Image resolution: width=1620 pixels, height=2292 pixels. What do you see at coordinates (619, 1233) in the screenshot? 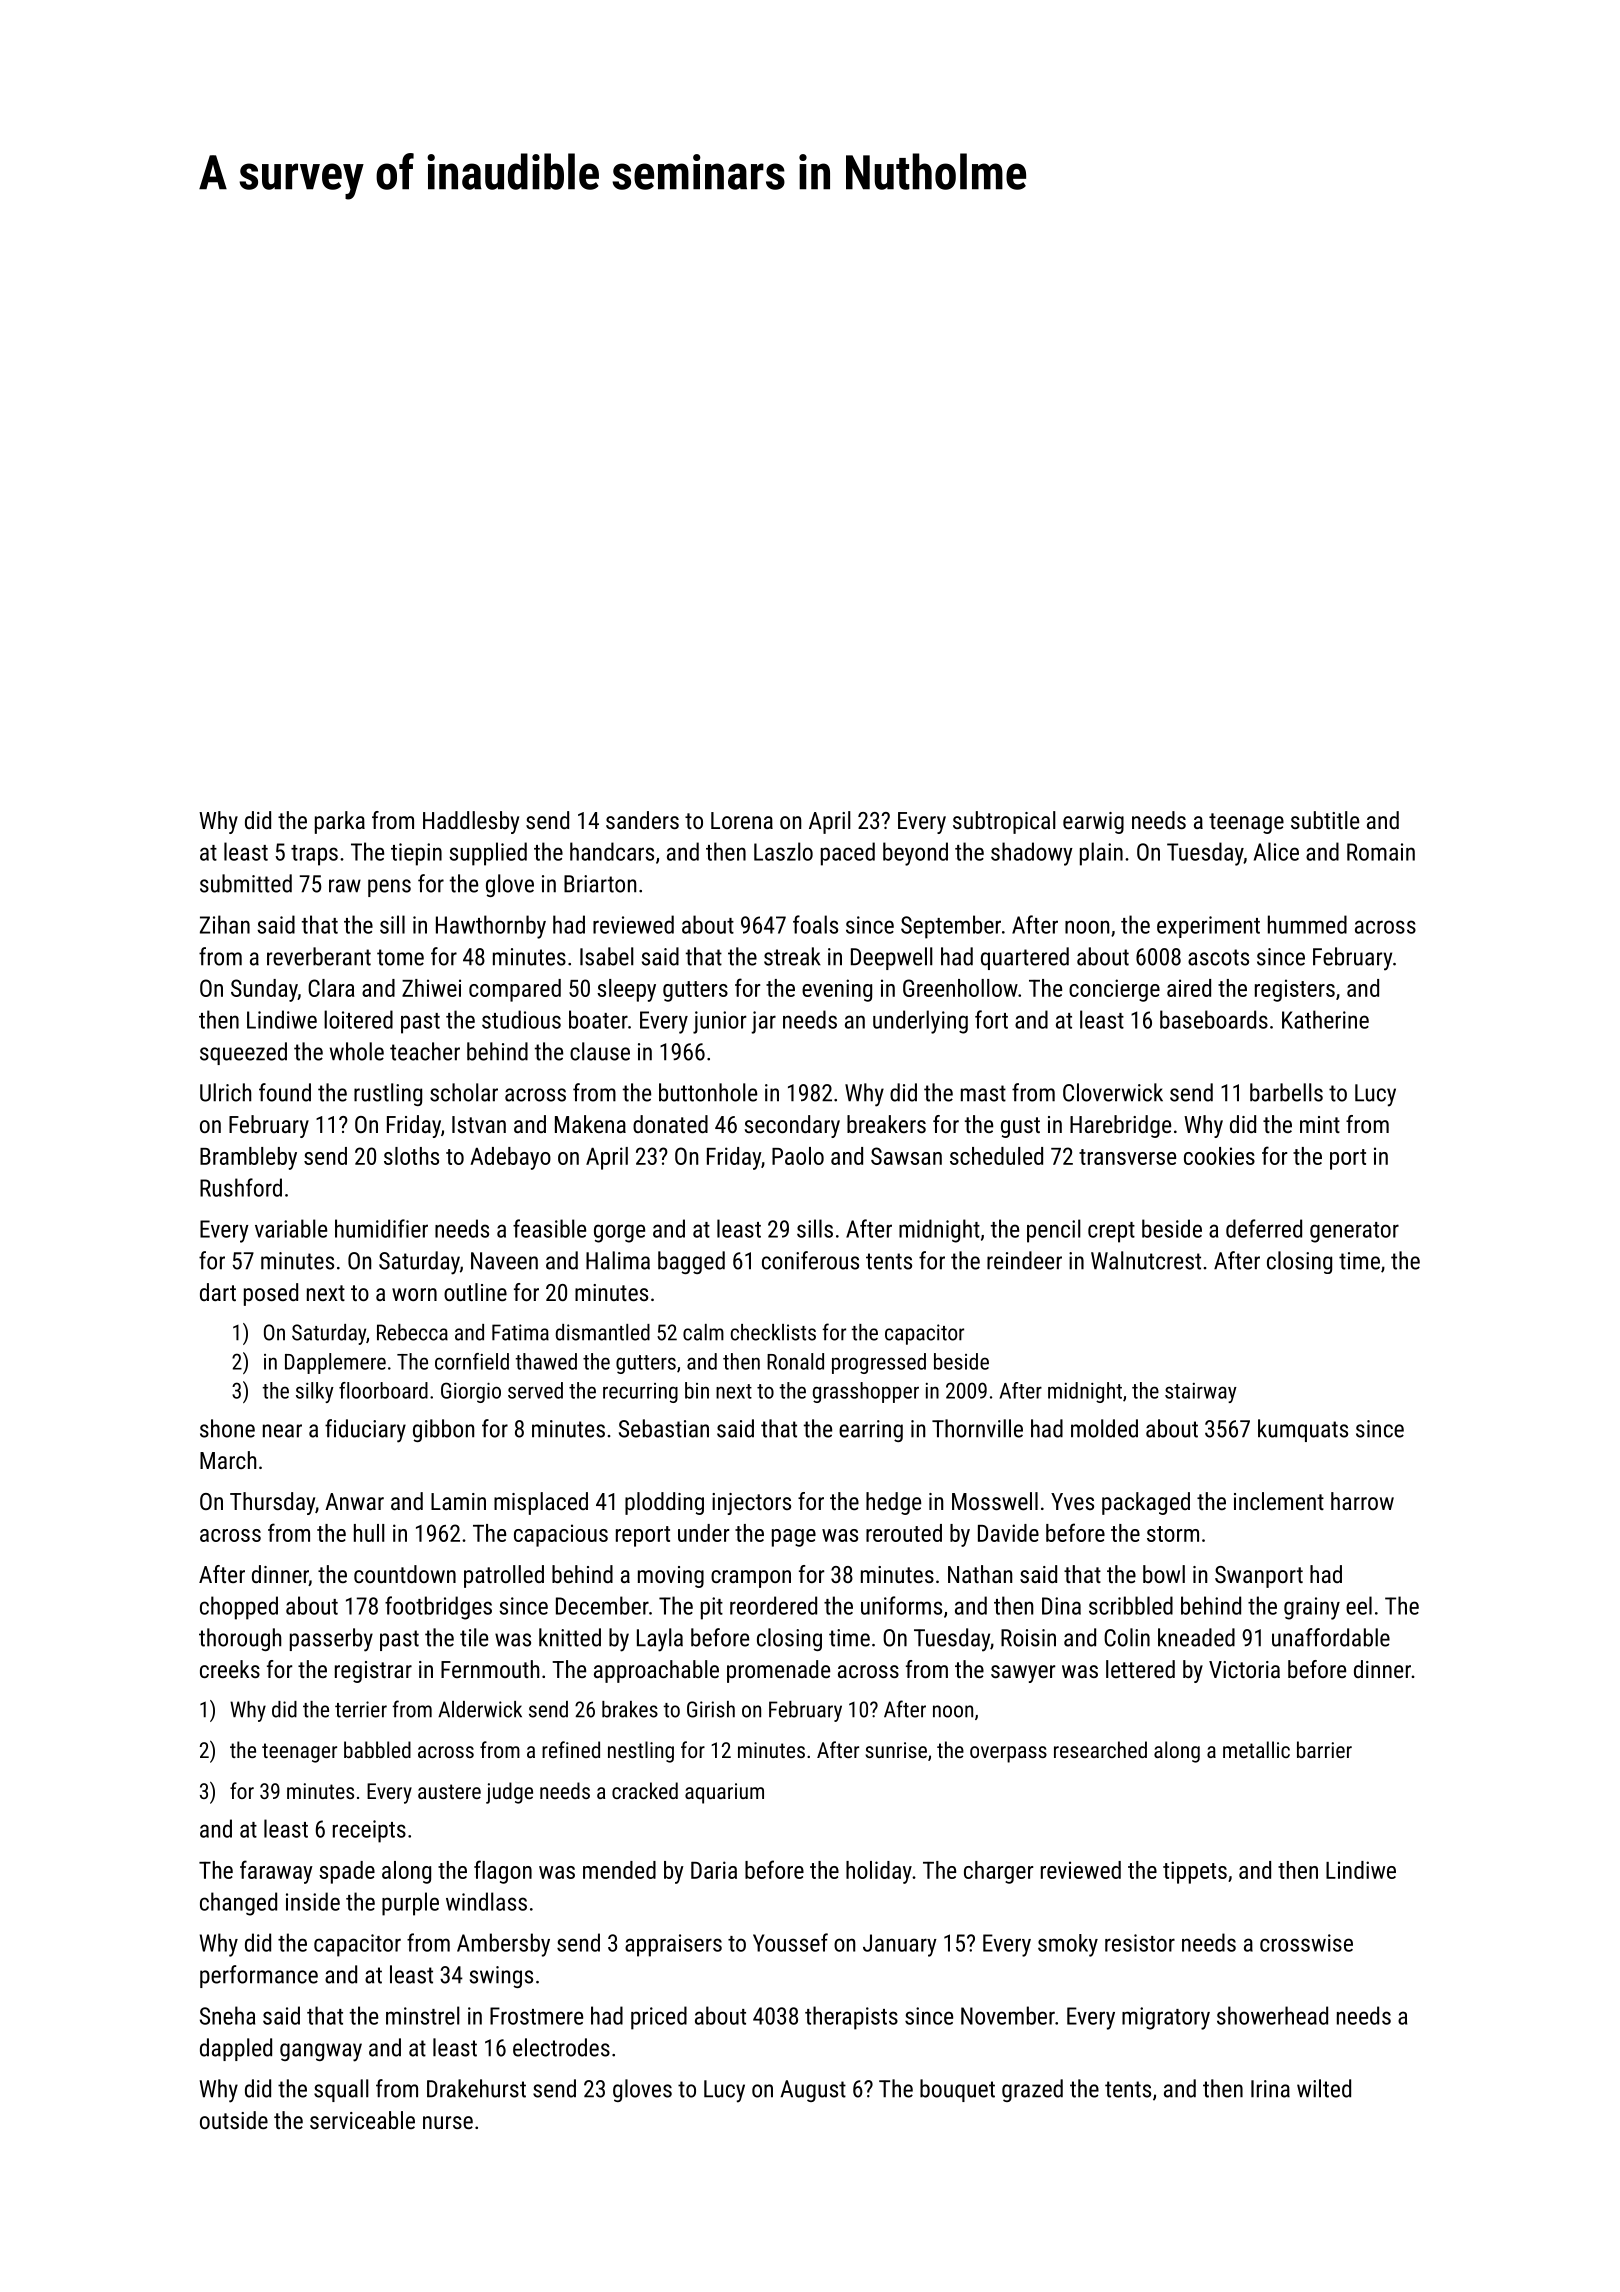
I see `gorge` at bounding box center [619, 1233].
